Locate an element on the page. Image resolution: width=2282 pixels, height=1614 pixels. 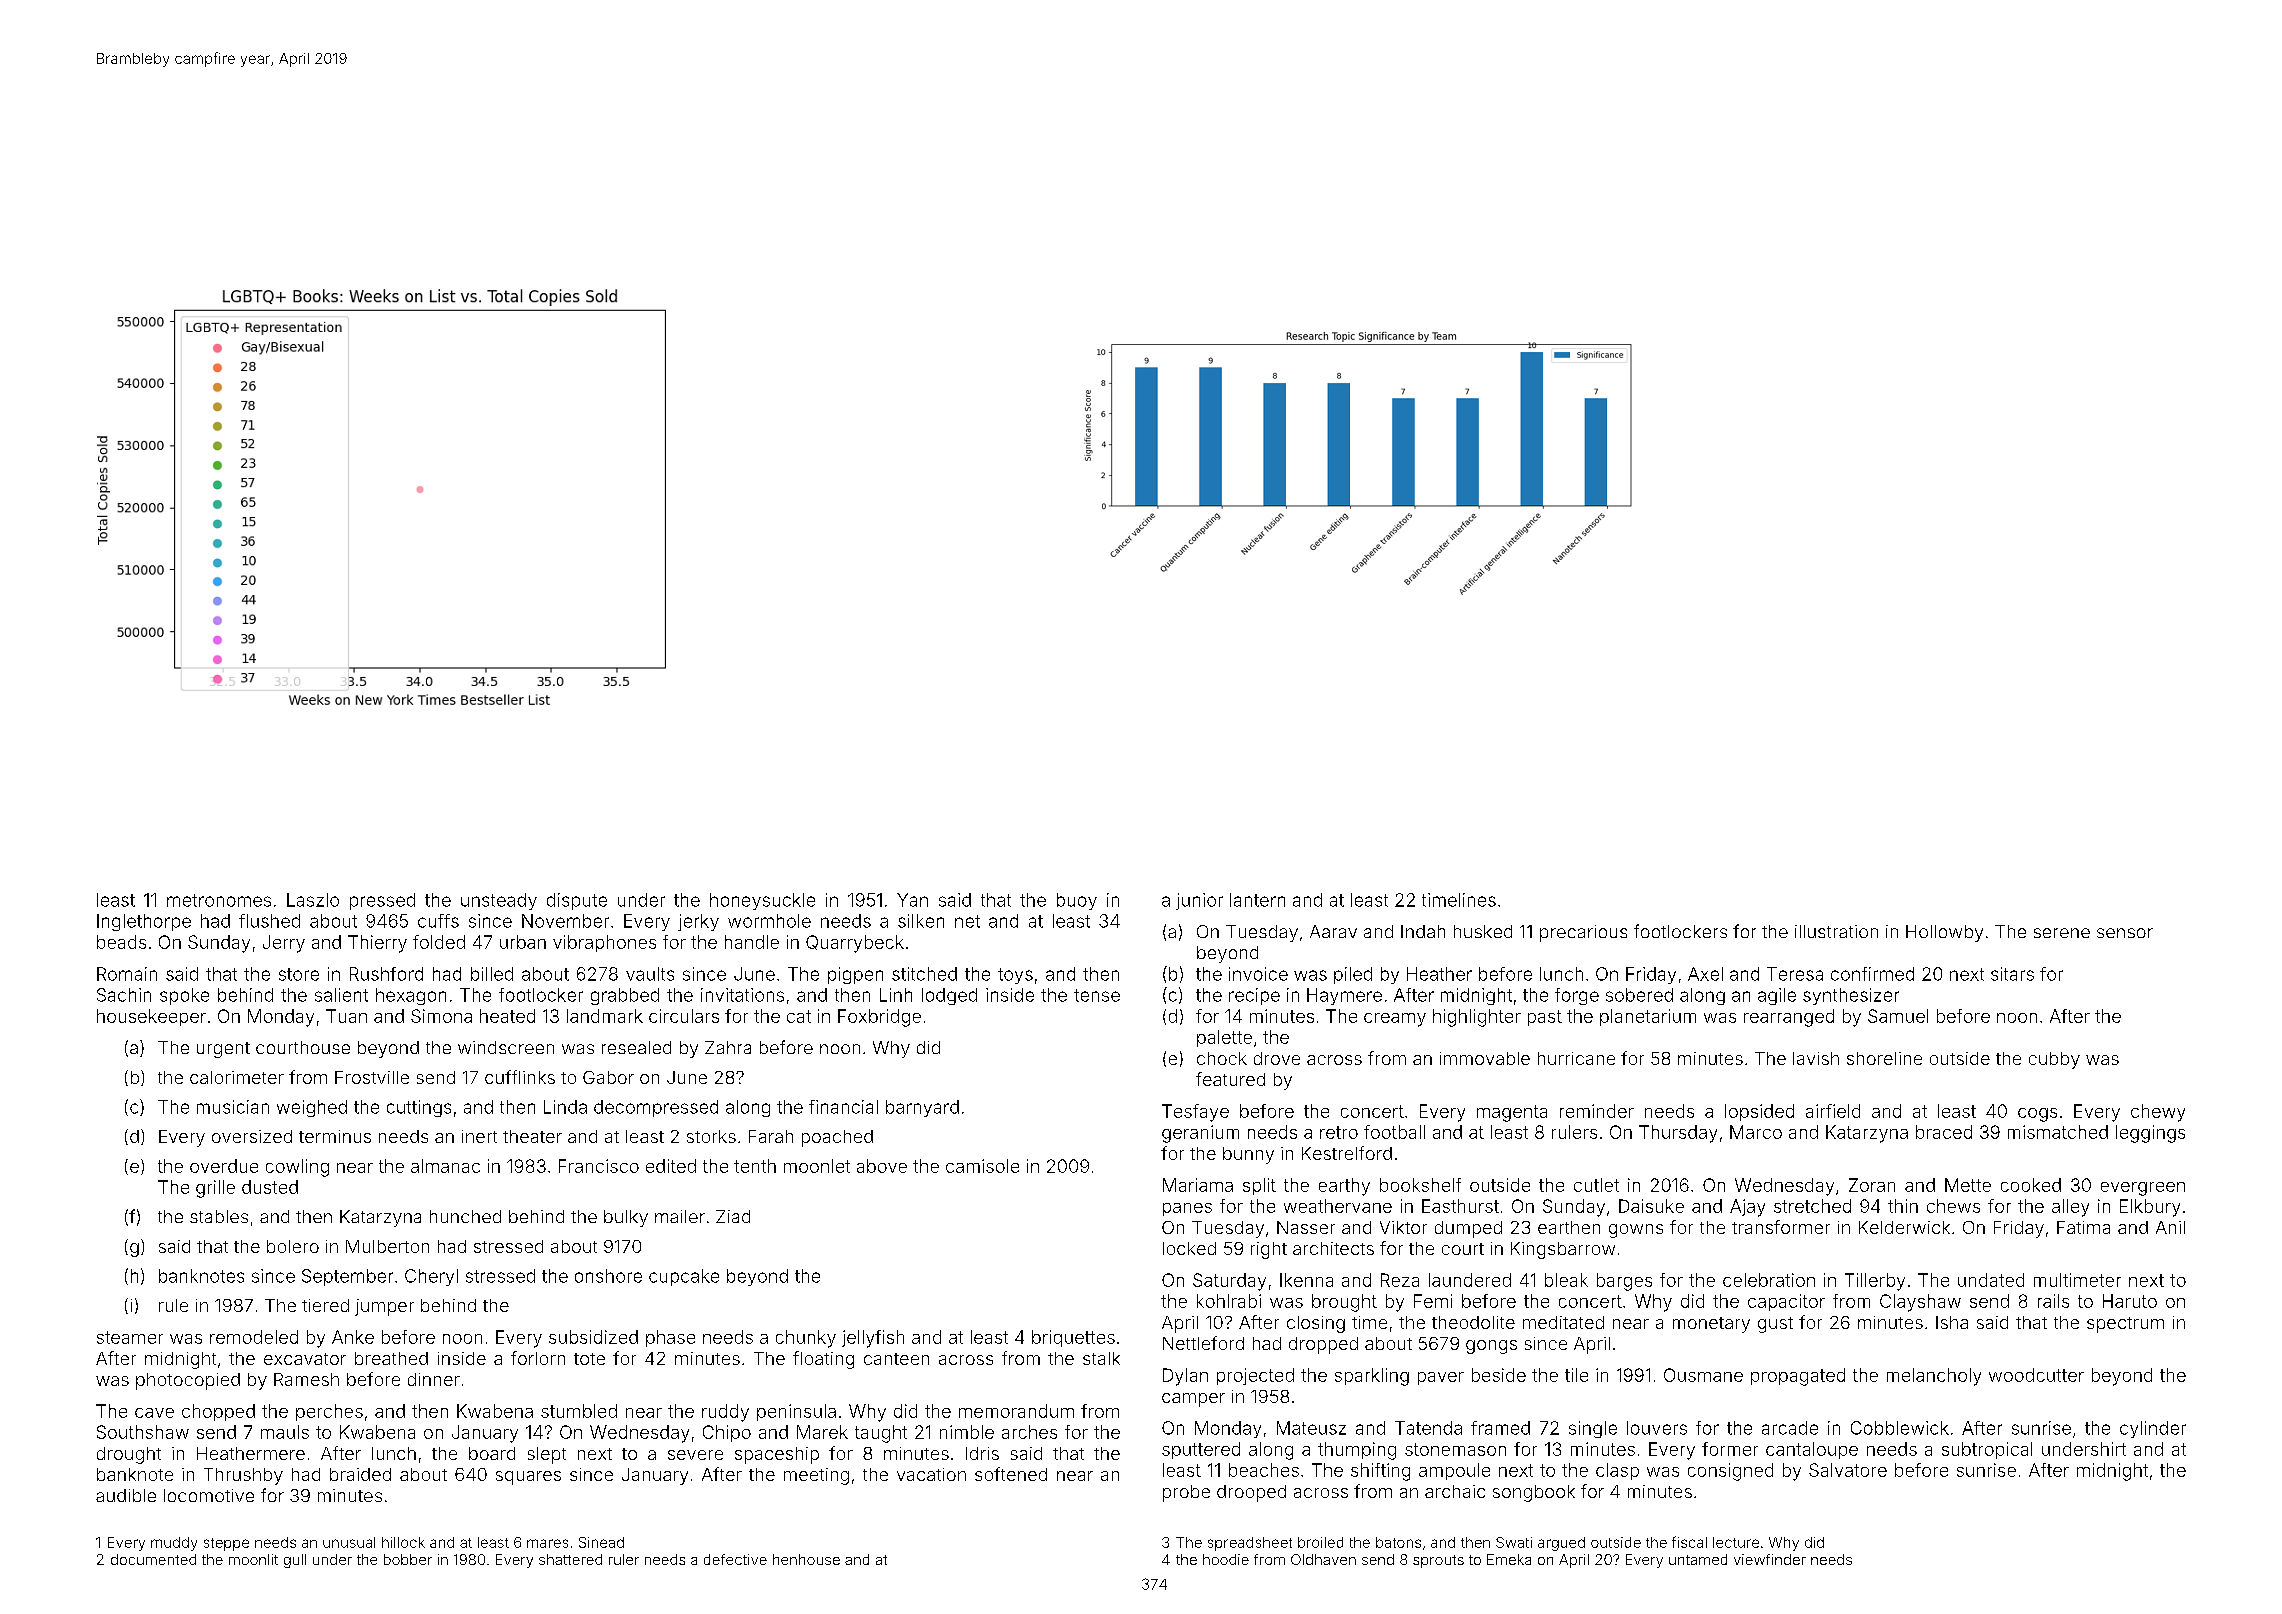
sparkling is located at coordinates (1372, 1377).
